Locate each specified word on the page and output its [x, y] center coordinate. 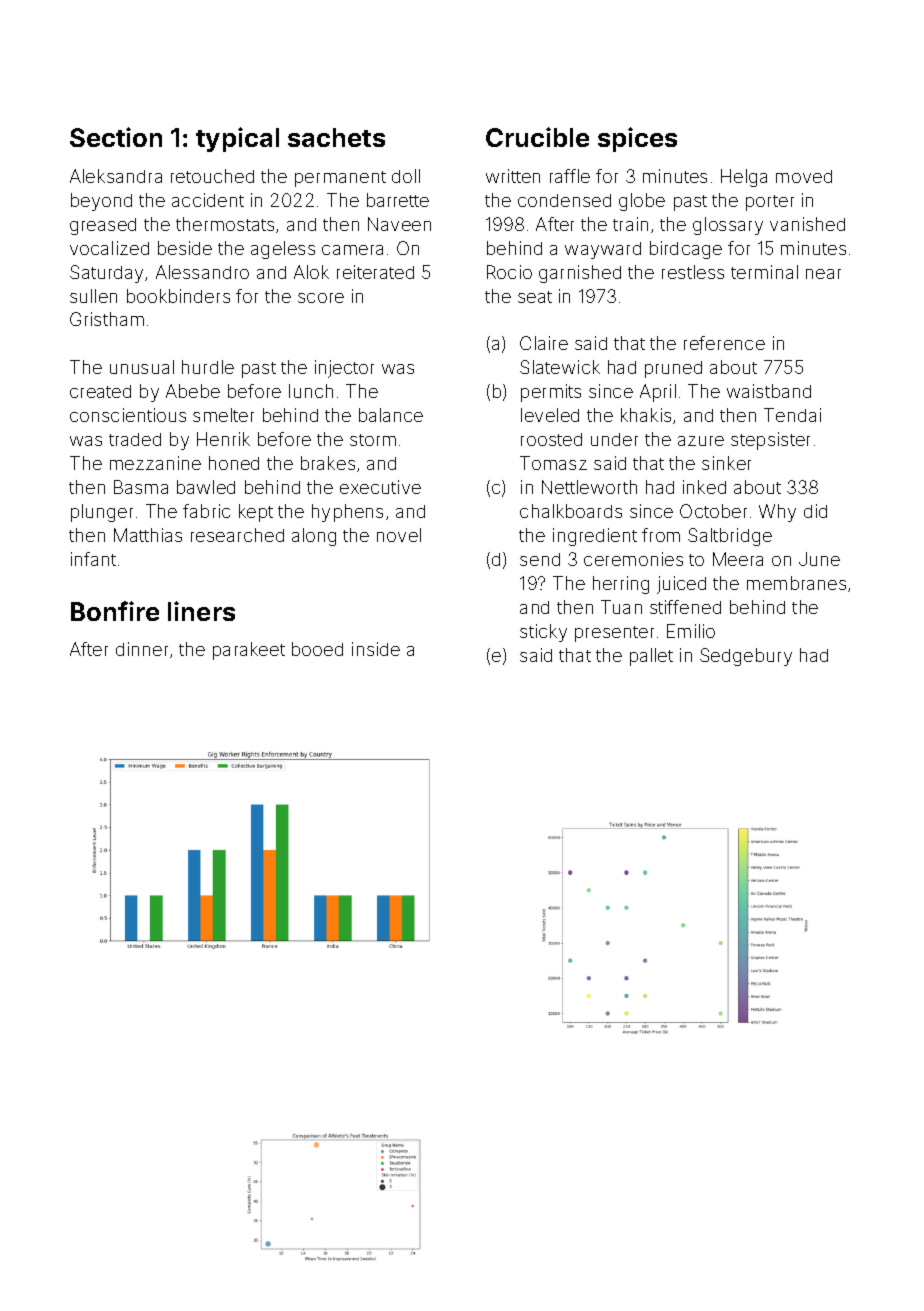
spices [637, 139]
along [314, 537]
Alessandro [202, 272]
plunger [102, 513]
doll [406, 176]
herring [621, 585]
